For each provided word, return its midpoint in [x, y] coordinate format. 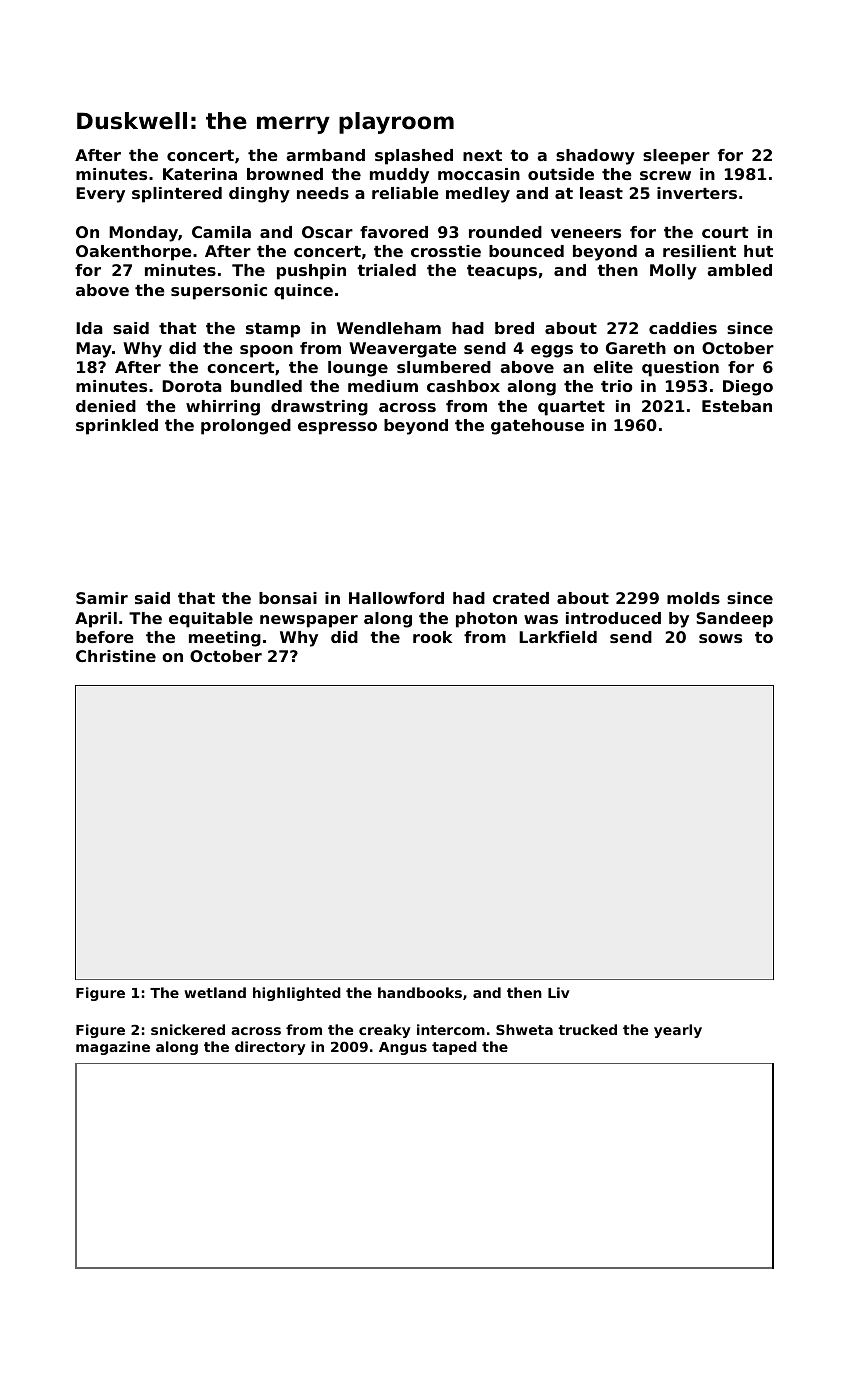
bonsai [288, 598]
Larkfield [558, 637]
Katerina [200, 174]
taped [454, 1048]
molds [693, 598]
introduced [613, 618]
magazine [113, 1048]
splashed [414, 157]
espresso [337, 428]
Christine [116, 656]
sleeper [676, 157]
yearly [678, 1031]
